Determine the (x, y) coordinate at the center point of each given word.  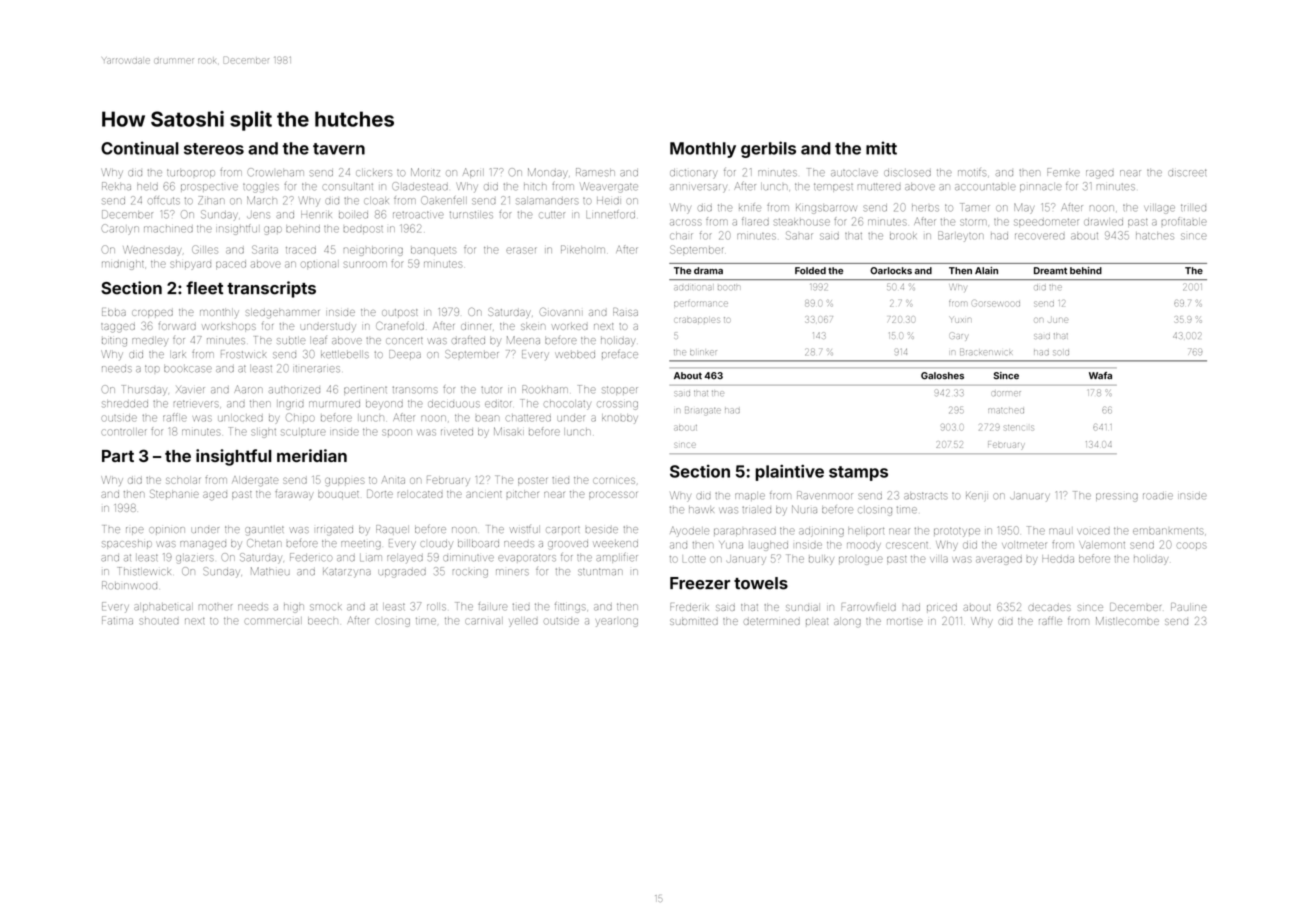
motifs (972, 172)
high (294, 608)
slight (263, 433)
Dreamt (1050, 271)
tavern (339, 149)
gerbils (768, 149)
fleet (204, 288)
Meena (523, 340)
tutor (491, 389)
